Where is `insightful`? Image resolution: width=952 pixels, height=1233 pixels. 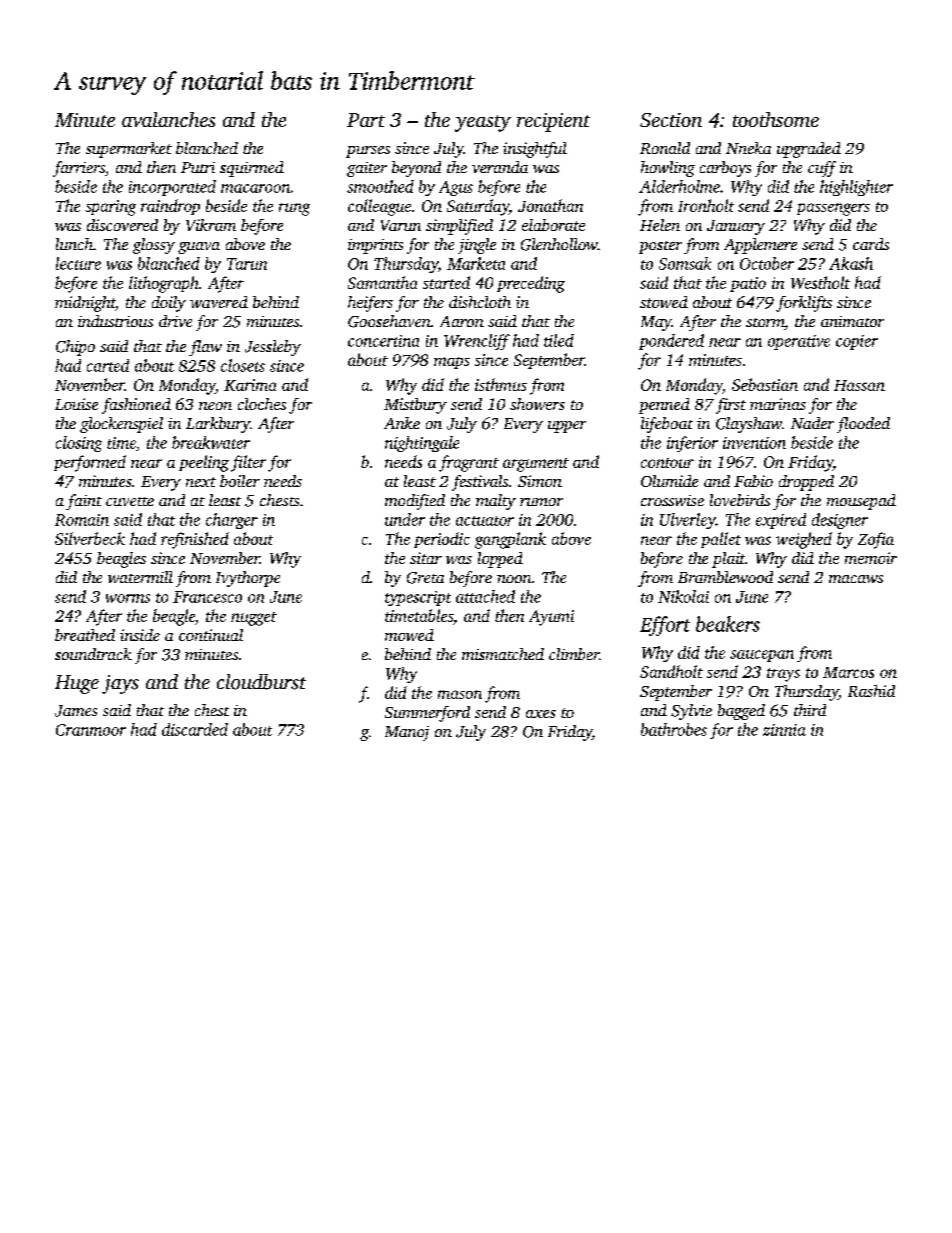 insightful is located at coordinates (535, 150).
